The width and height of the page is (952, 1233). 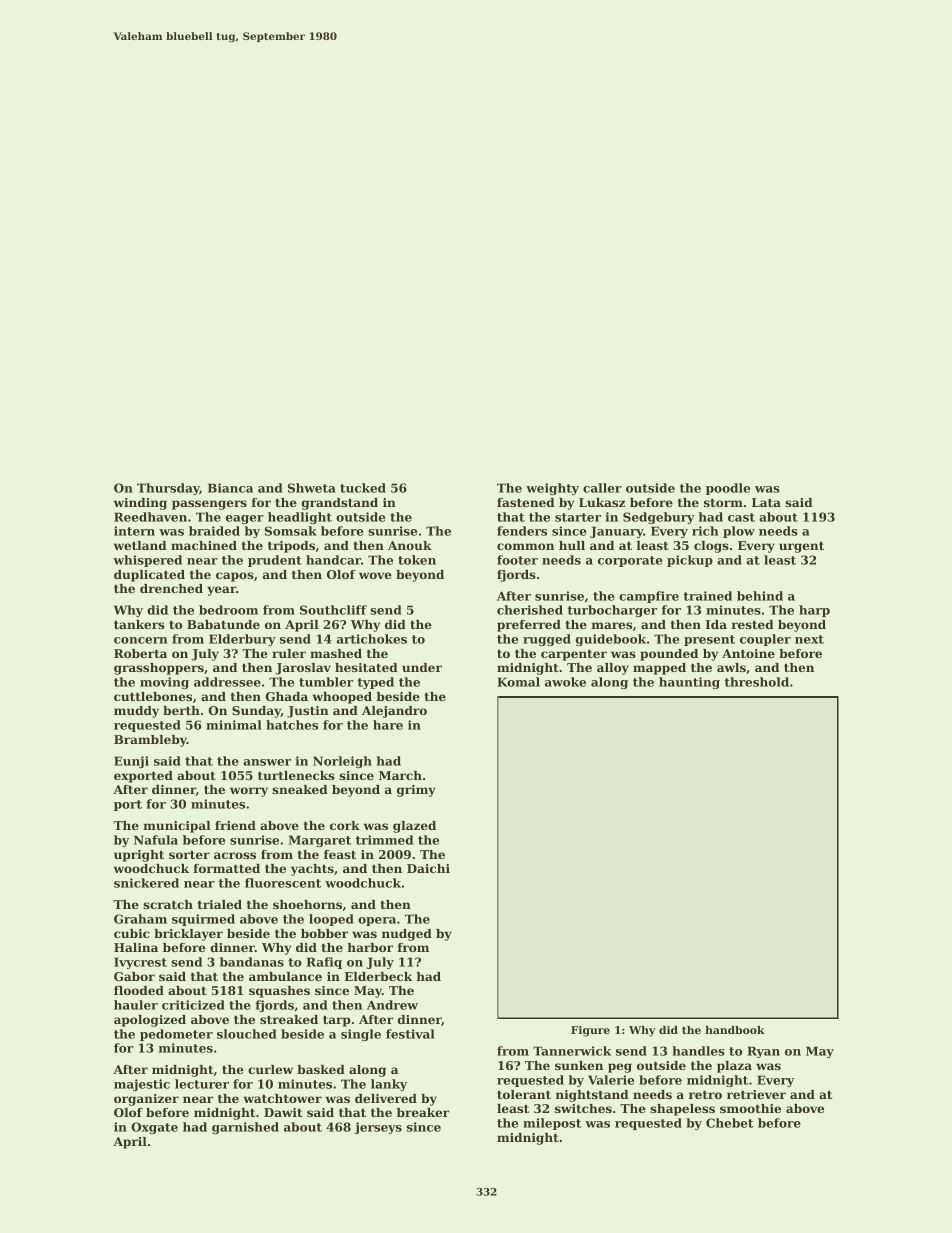 I want to click on municipal, so click(x=177, y=827).
